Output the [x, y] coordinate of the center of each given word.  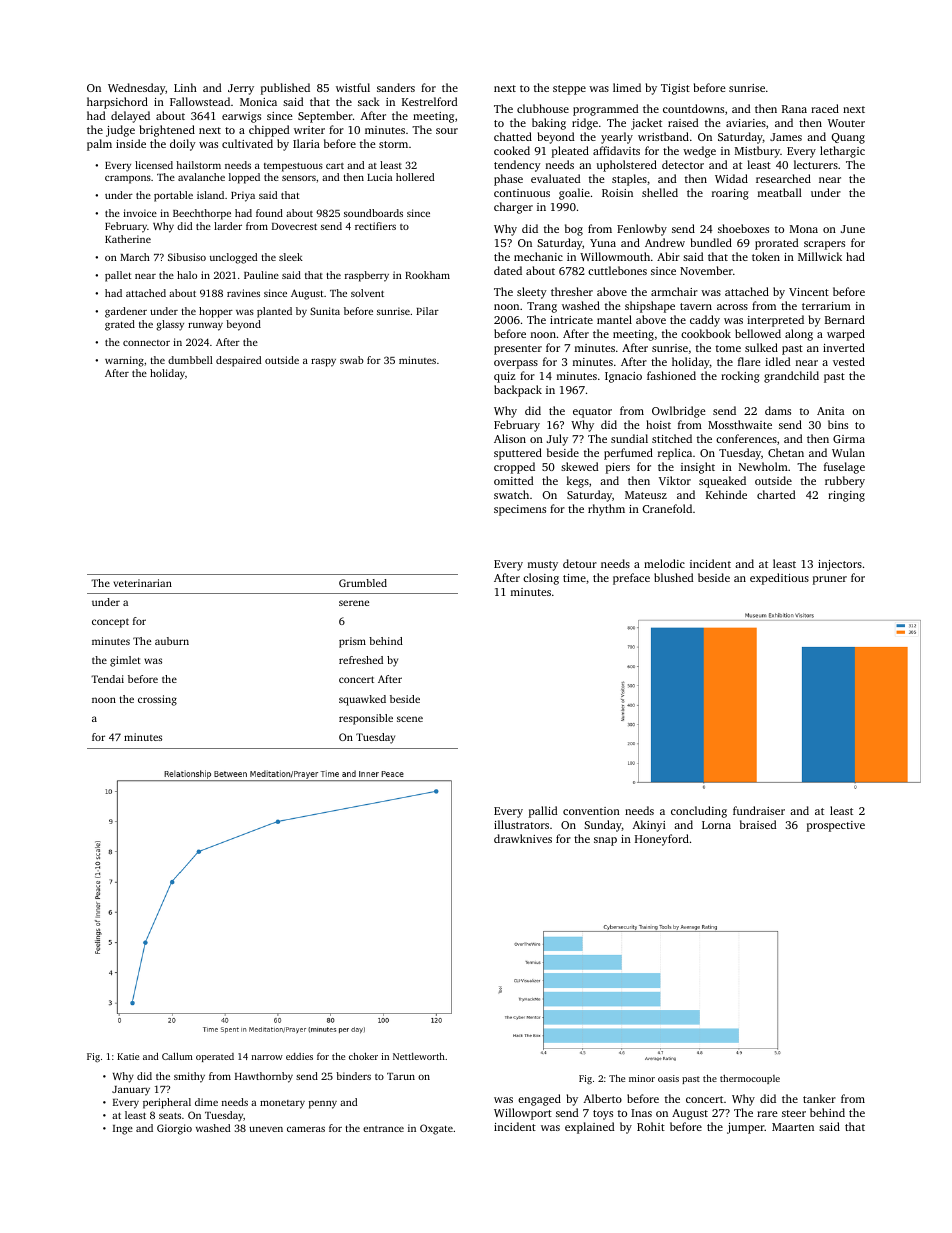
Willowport [523, 1114]
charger [513, 208]
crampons [128, 179]
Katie [128, 1056]
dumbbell [190, 360]
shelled [660, 192]
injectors [840, 565]
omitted [513, 480]
